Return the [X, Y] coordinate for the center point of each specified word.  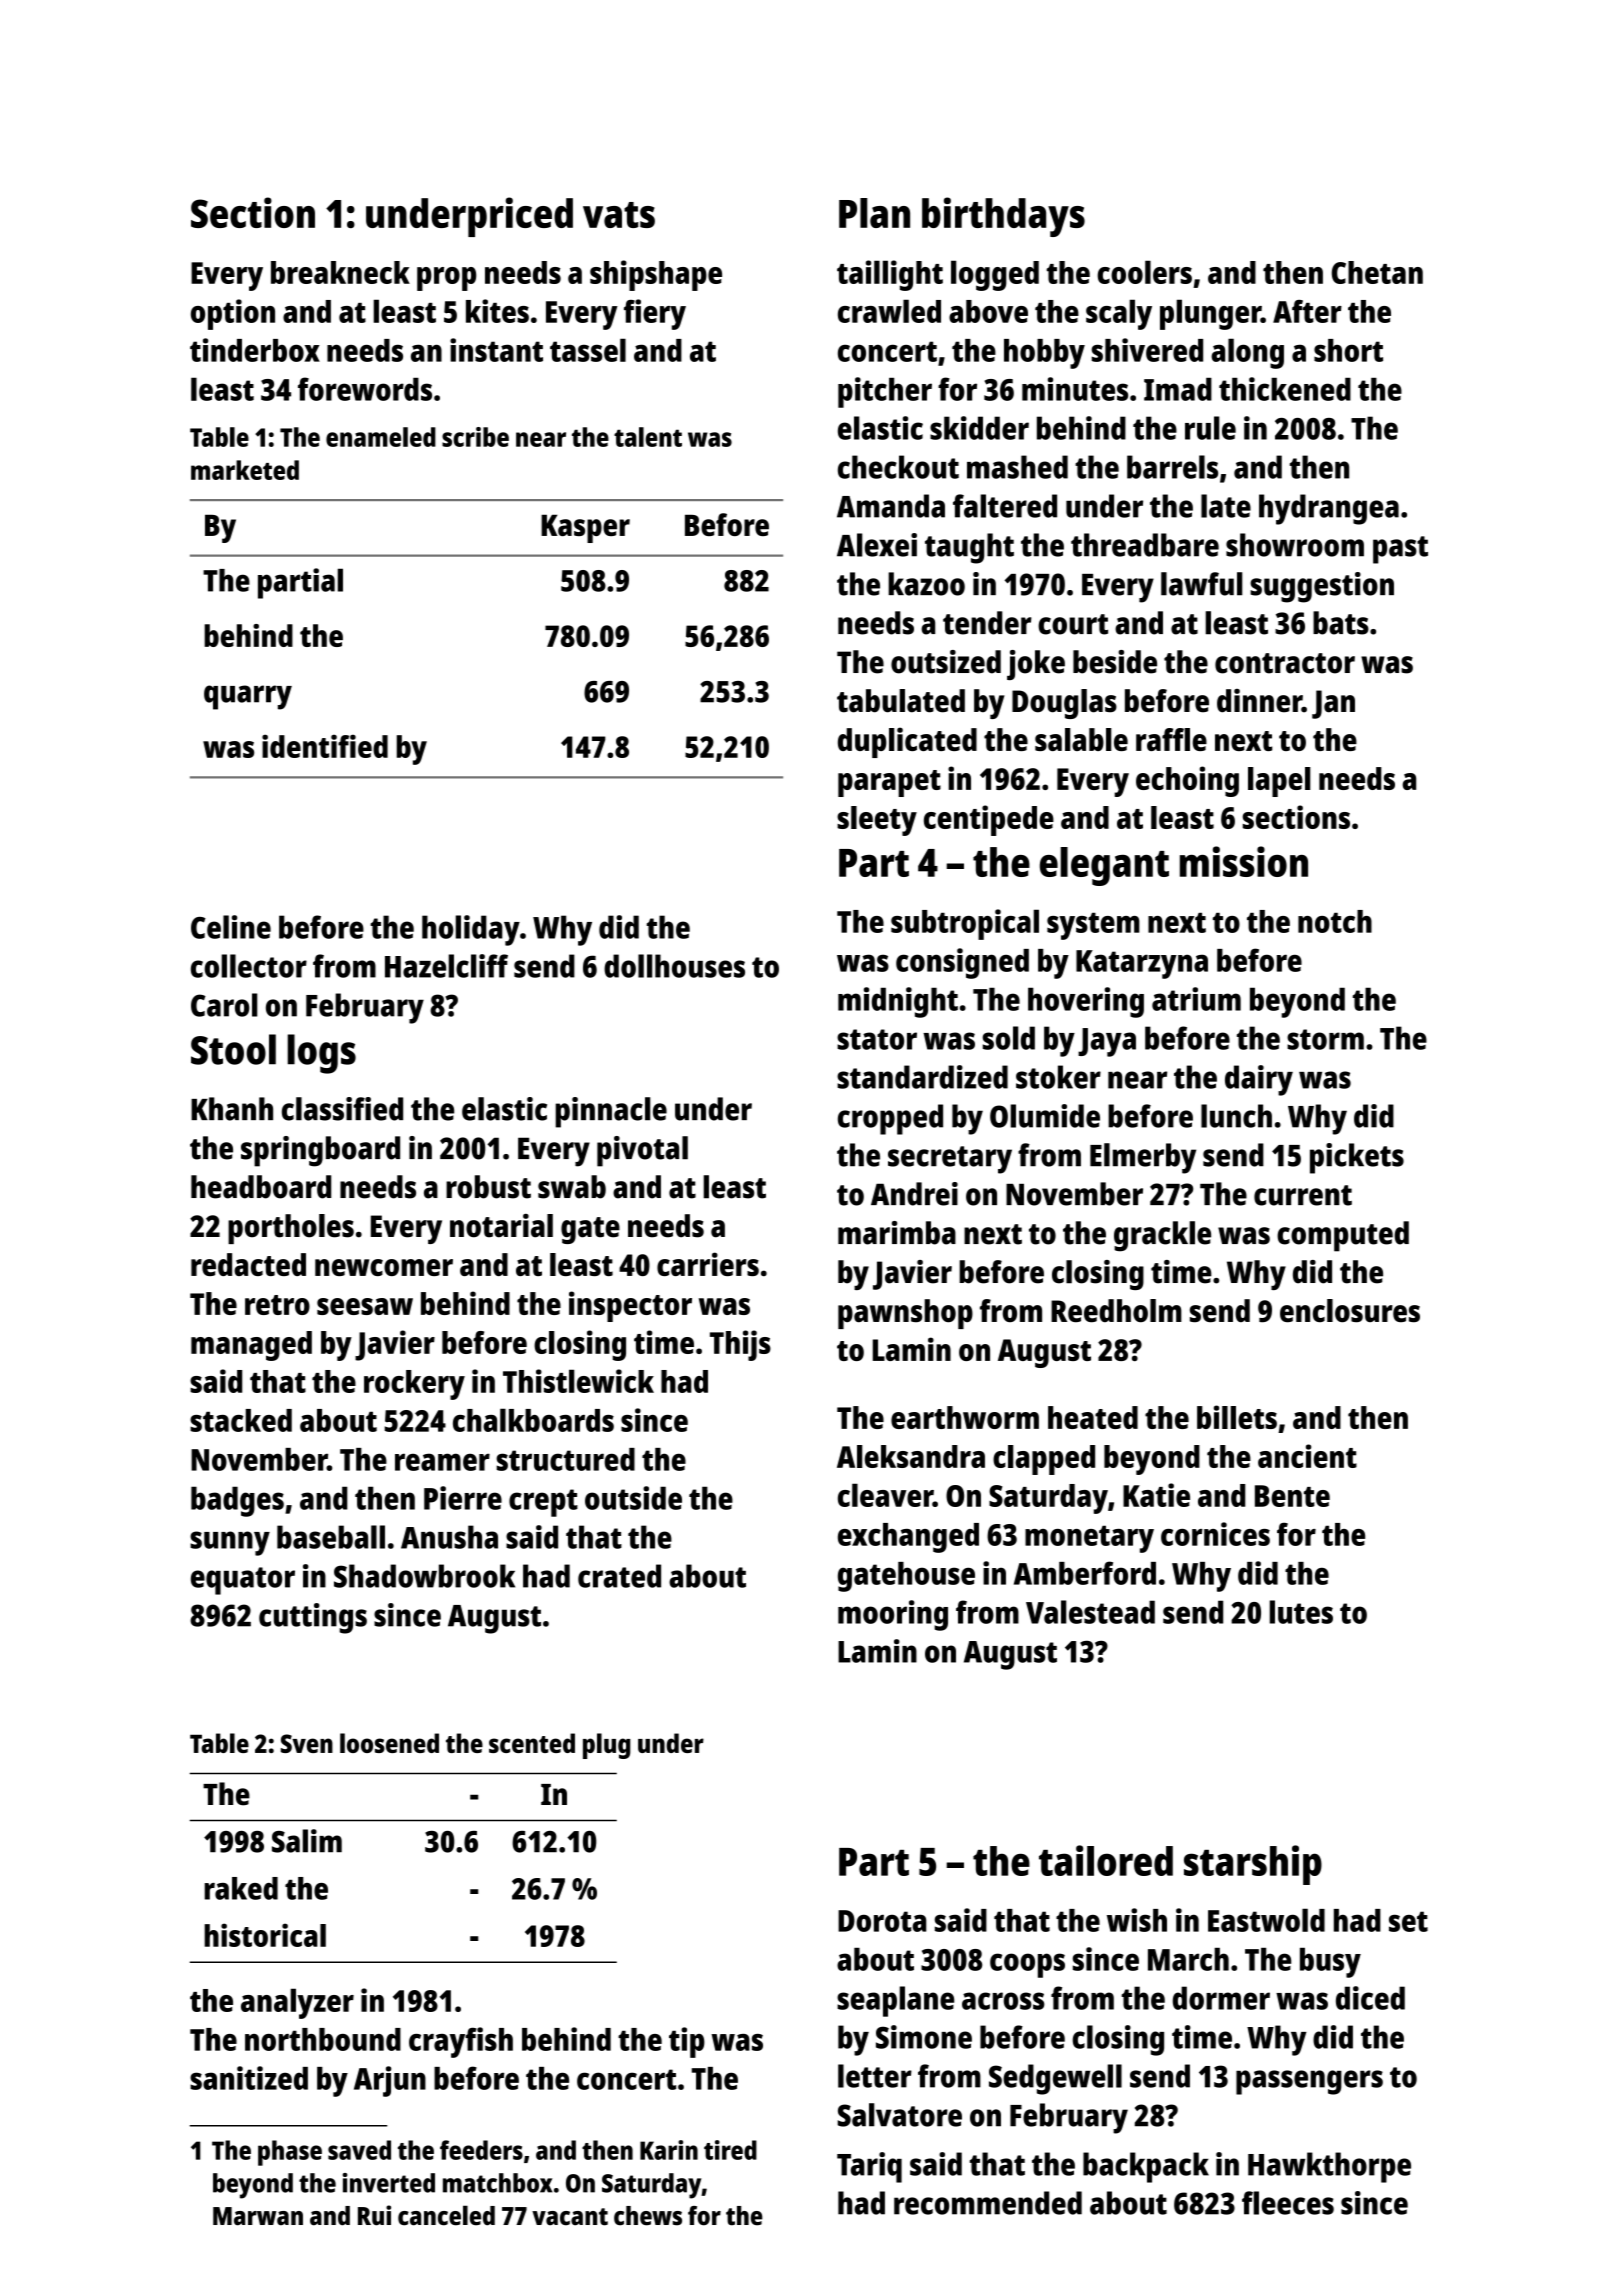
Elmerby [1143, 1158]
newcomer [384, 1267]
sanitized [249, 2078]
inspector [630, 1306]
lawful [1202, 584]
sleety [877, 821]
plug [607, 1746]
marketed [245, 470]
